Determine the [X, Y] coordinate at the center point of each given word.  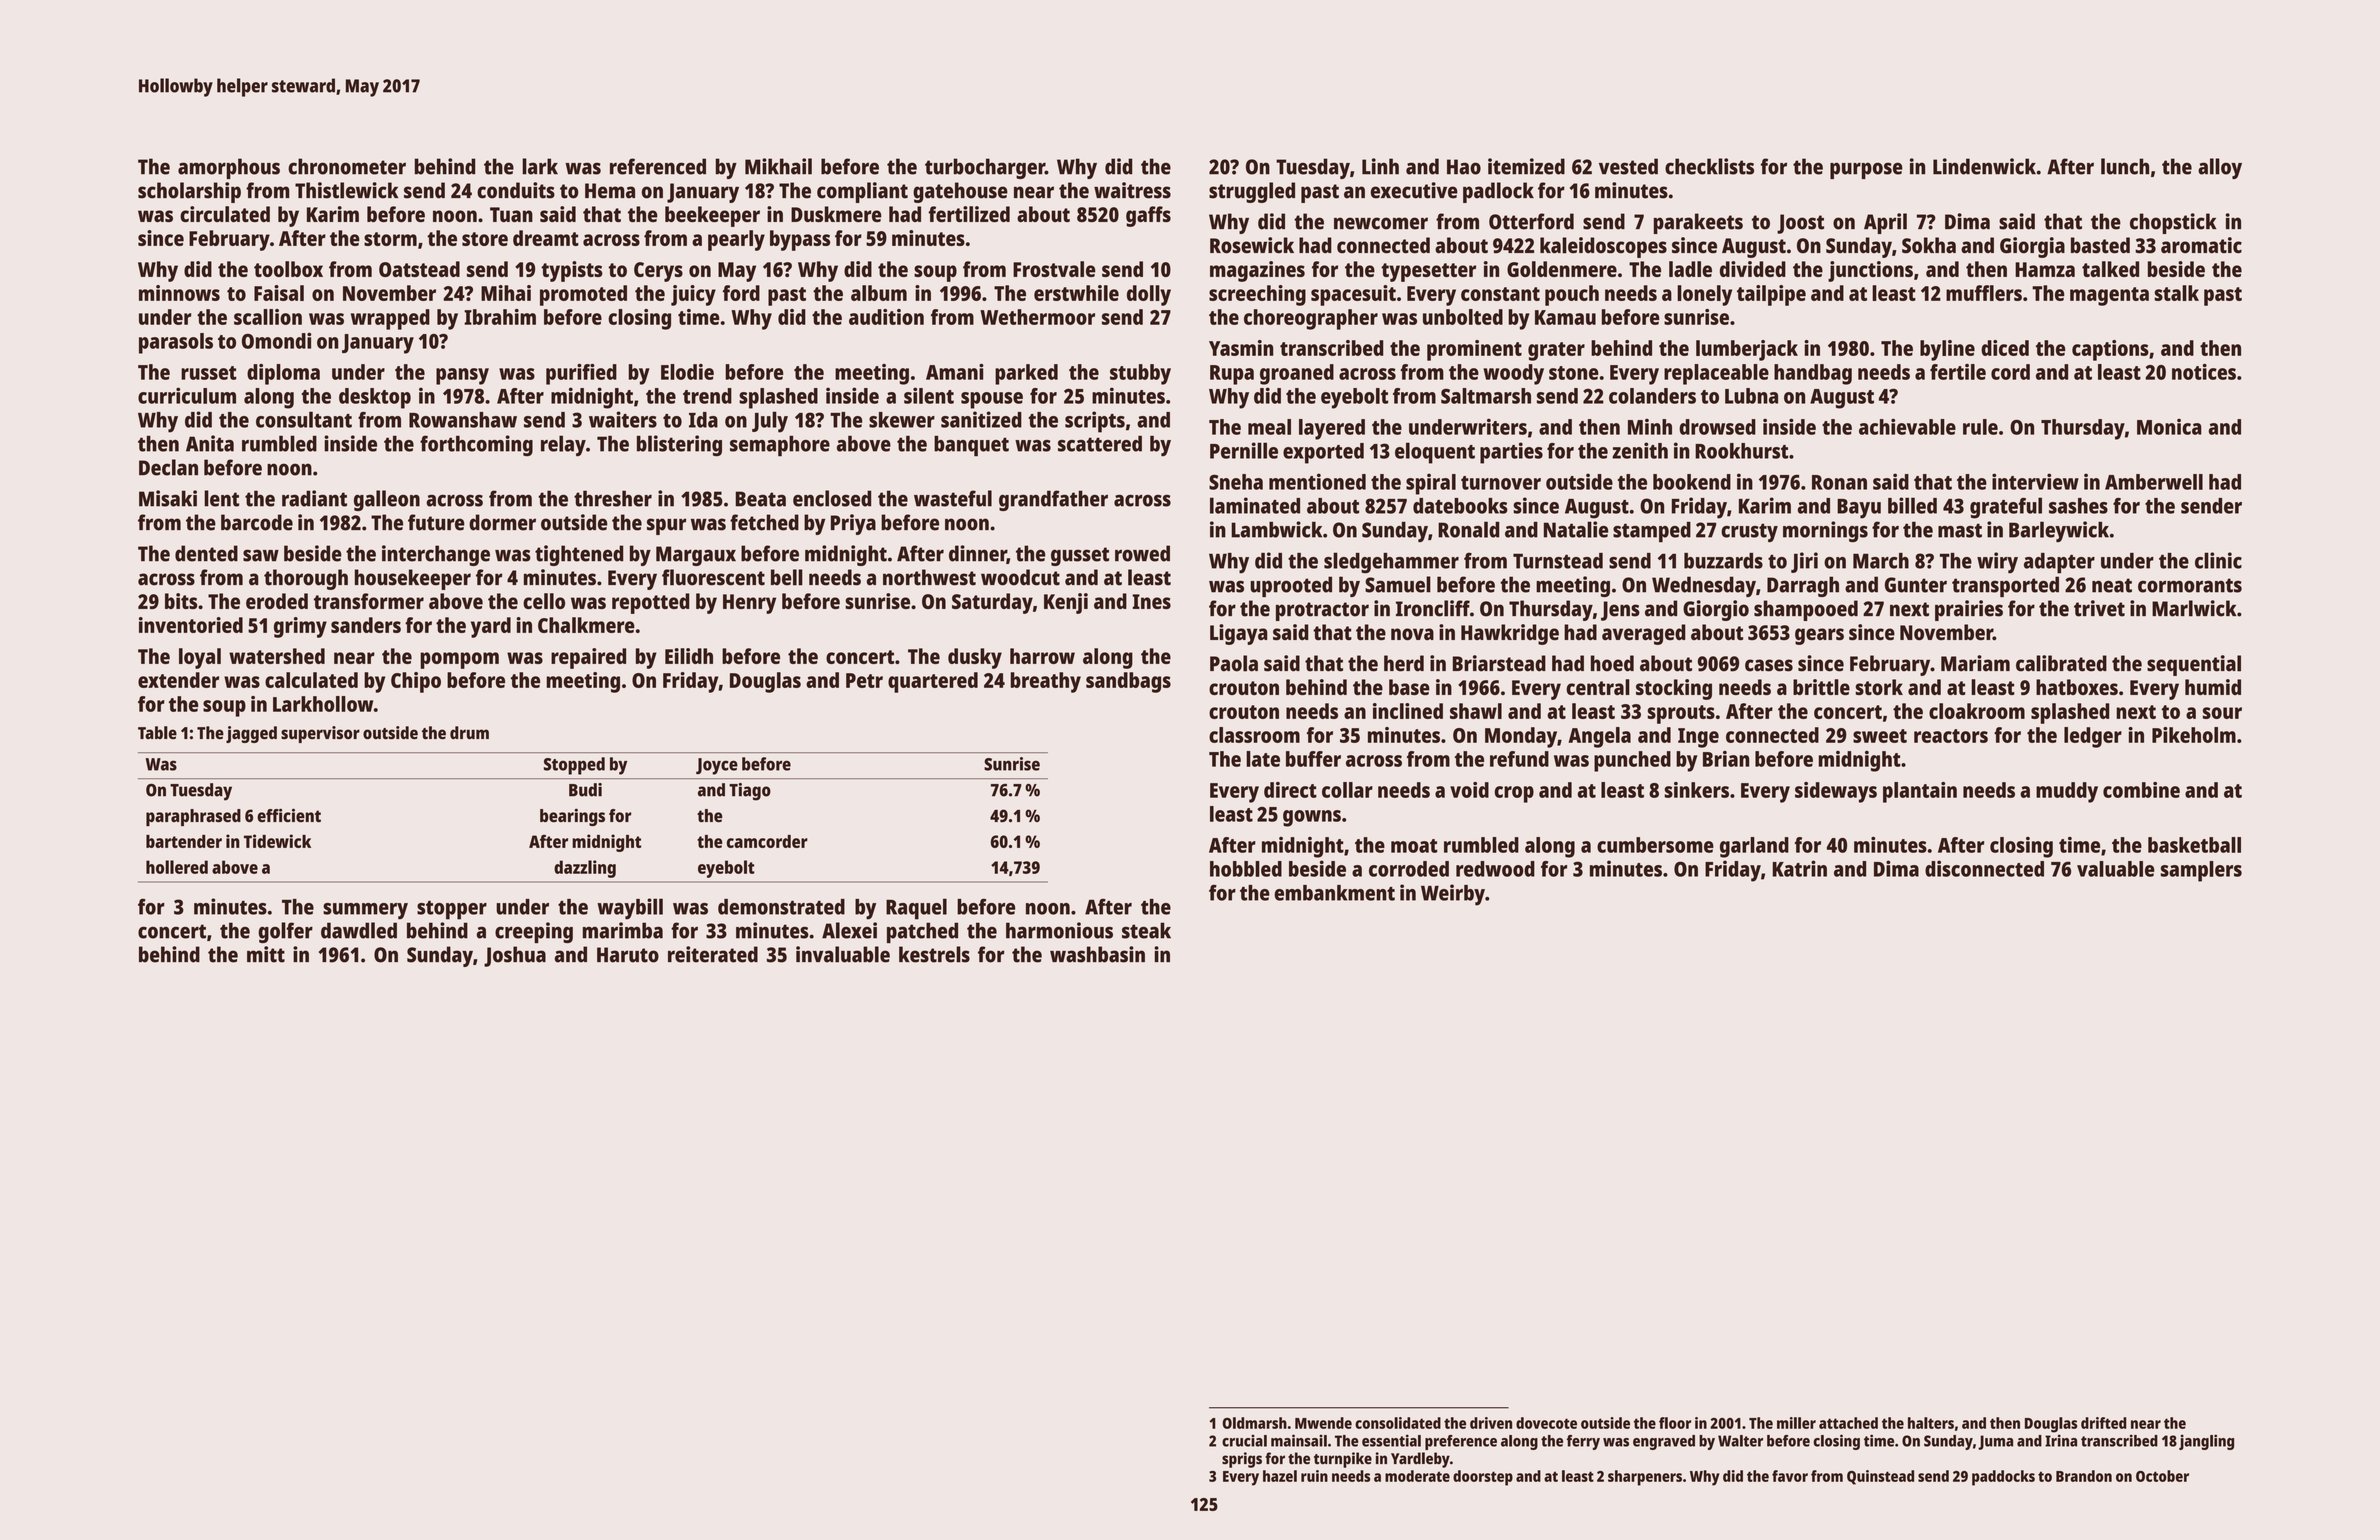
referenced [658, 166]
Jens [1620, 611]
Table [157, 732]
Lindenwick [1984, 166]
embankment [1334, 893]
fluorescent [713, 577]
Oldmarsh [1254, 1423]
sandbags [1128, 682]
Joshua [515, 956]
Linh [1380, 166]
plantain [1920, 792]
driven [1491, 1423]
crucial [1244, 1441]
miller [1796, 1423]
